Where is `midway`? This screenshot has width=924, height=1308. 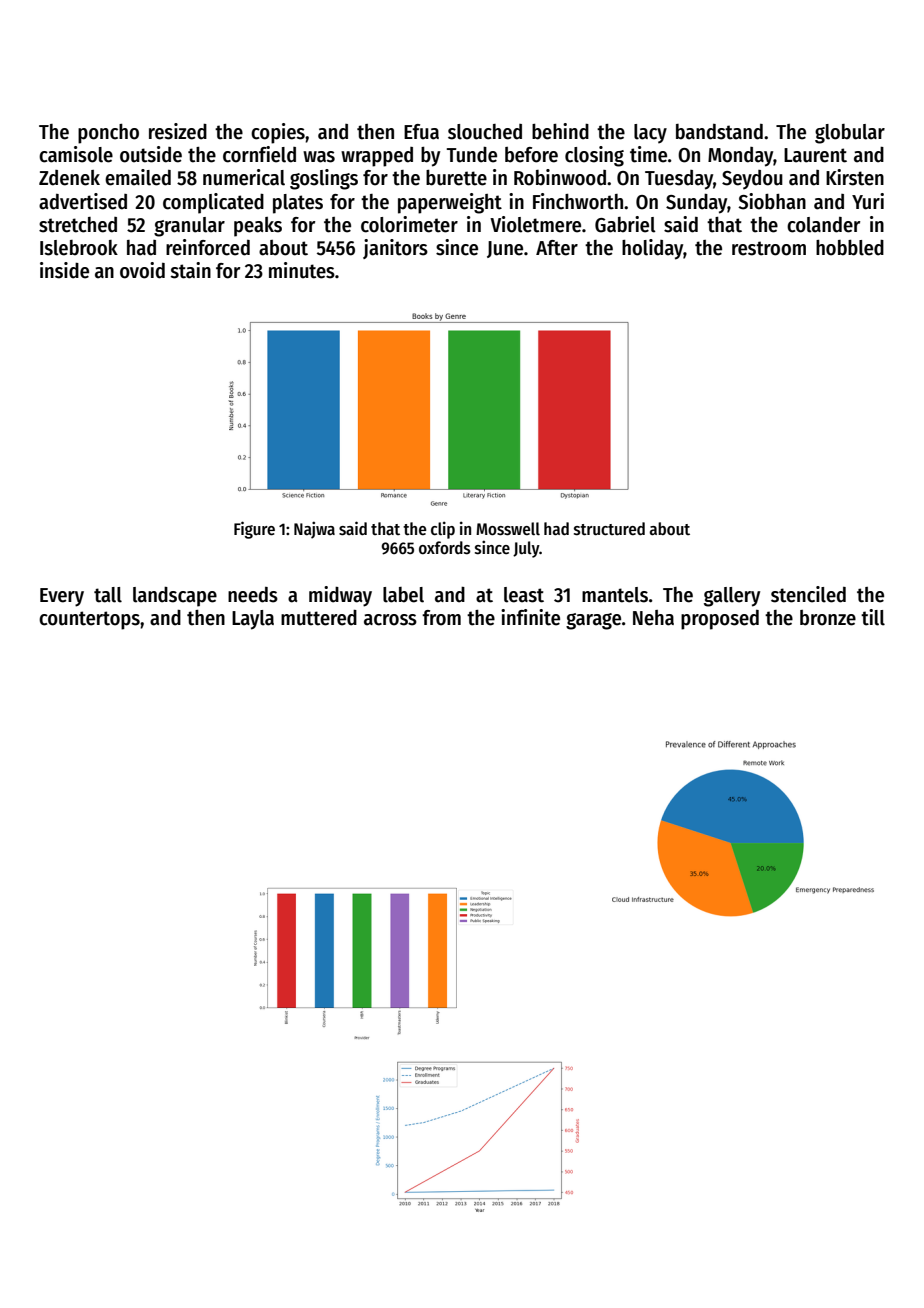
midway is located at coordinates (340, 596).
